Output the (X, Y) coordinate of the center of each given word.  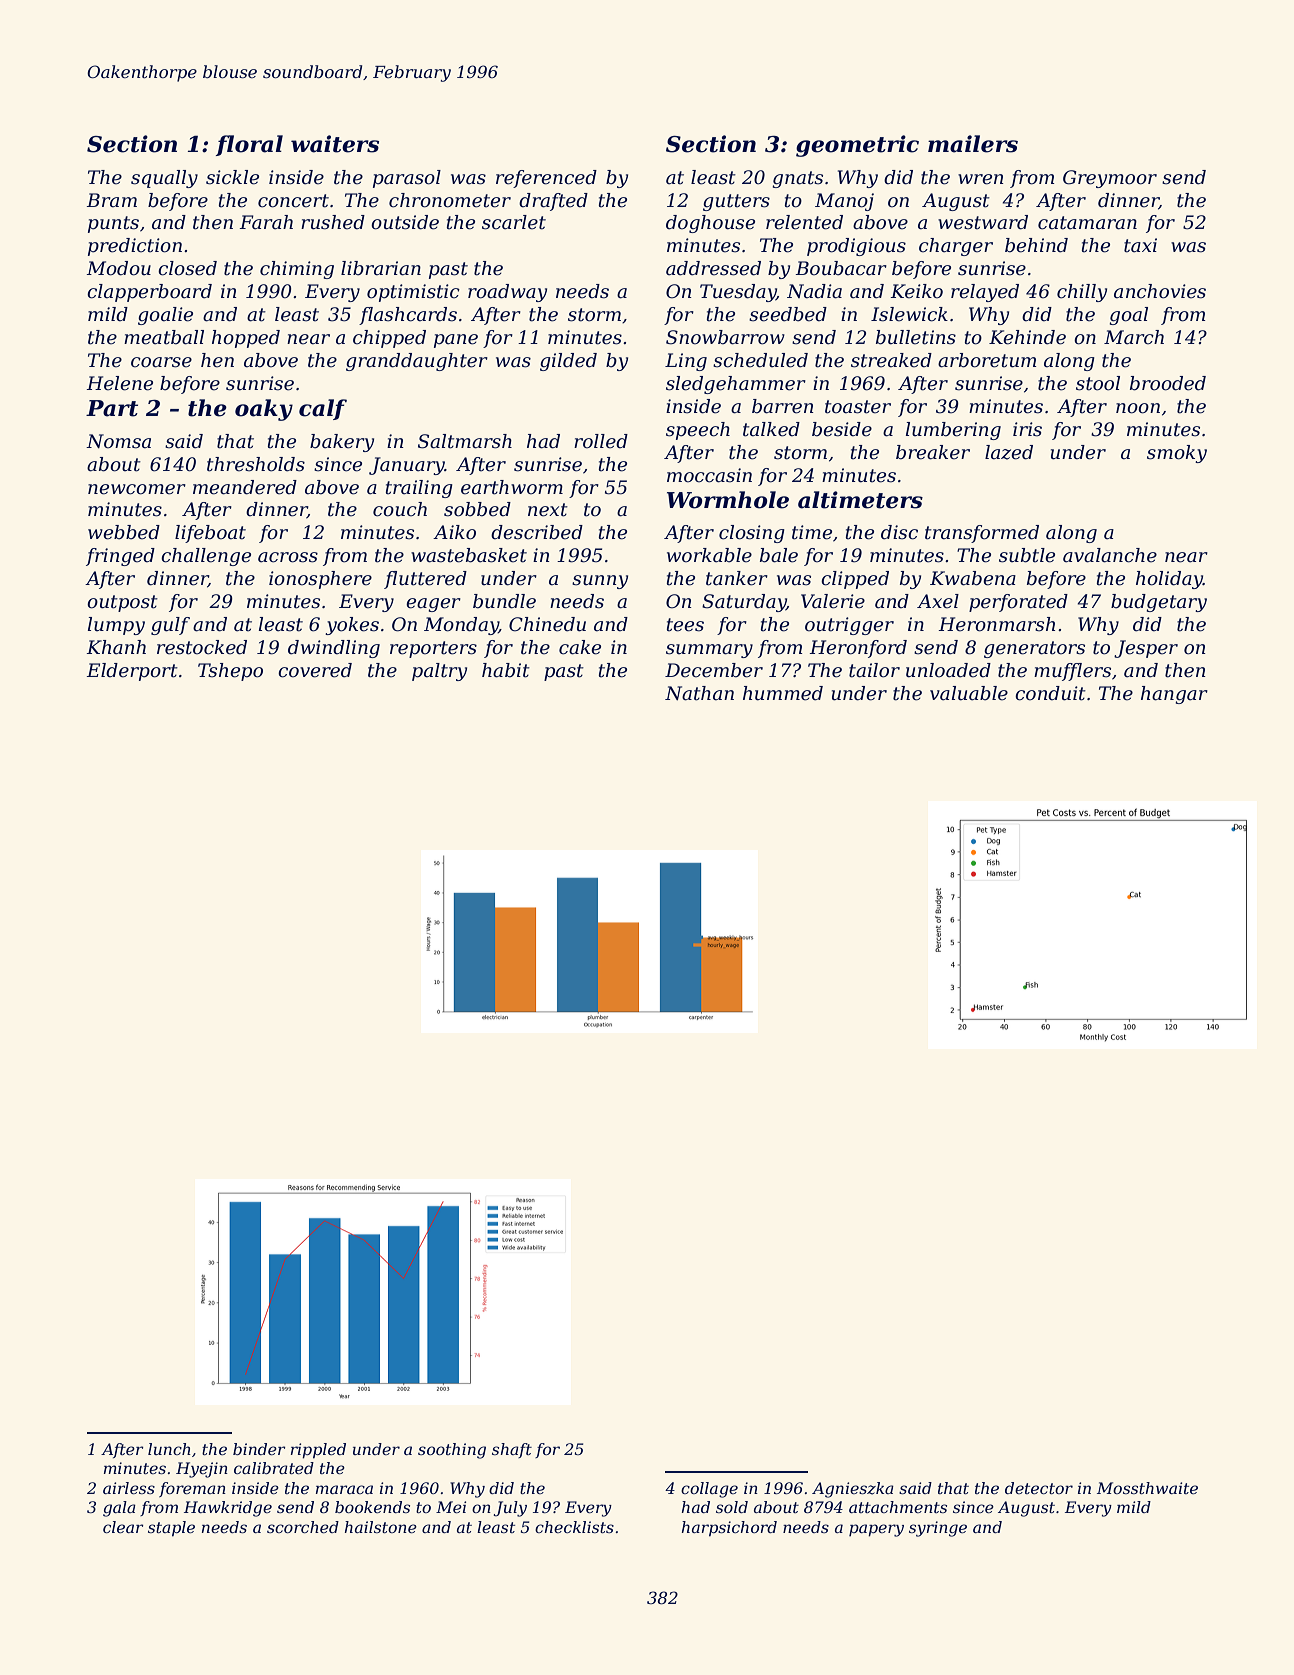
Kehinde (1027, 337)
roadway (507, 293)
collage (709, 1490)
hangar (1174, 695)
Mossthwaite (1147, 1488)
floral (249, 145)
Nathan (699, 693)
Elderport (132, 672)
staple (171, 1529)
